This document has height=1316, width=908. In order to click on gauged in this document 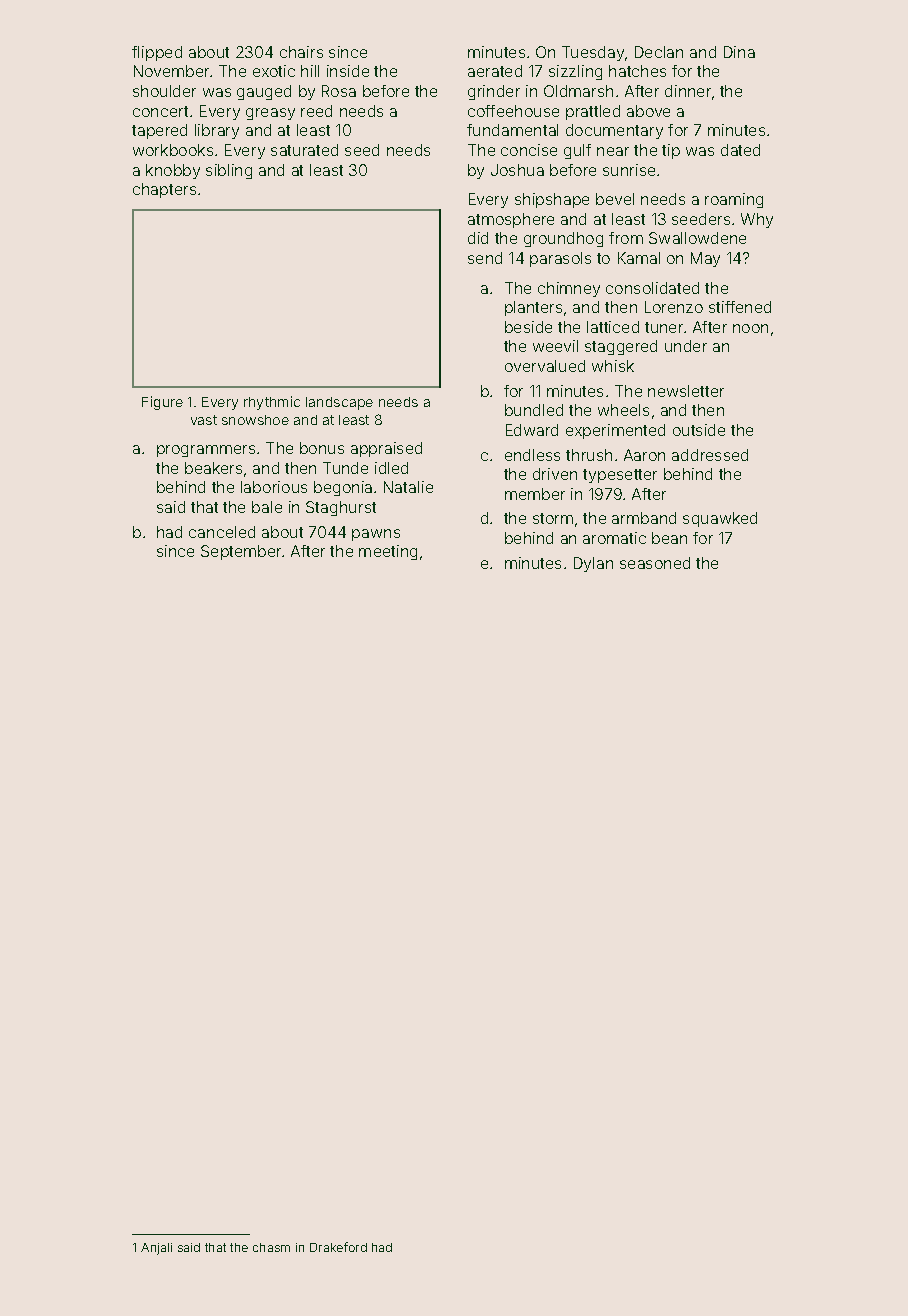, I will do `click(264, 92)`.
